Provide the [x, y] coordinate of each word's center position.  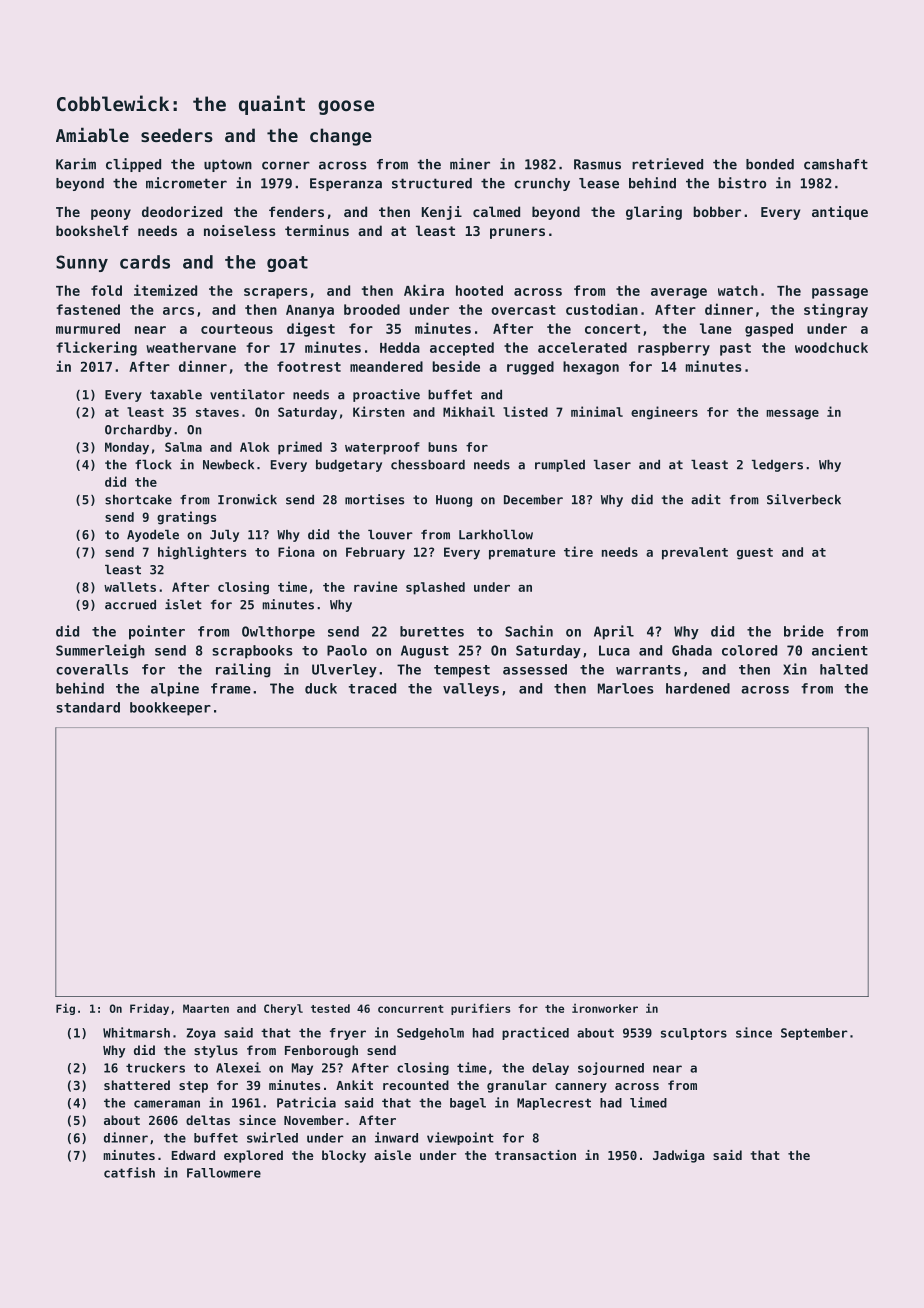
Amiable [92, 134]
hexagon [591, 368]
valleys [471, 690]
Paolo [347, 650]
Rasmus [597, 164]
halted [844, 669]
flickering [96, 348]
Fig [65, 1009]
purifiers [480, 1009]
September [814, 1034]
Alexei [238, 1067]
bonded [770, 164]
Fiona [296, 551]
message [792, 415]
